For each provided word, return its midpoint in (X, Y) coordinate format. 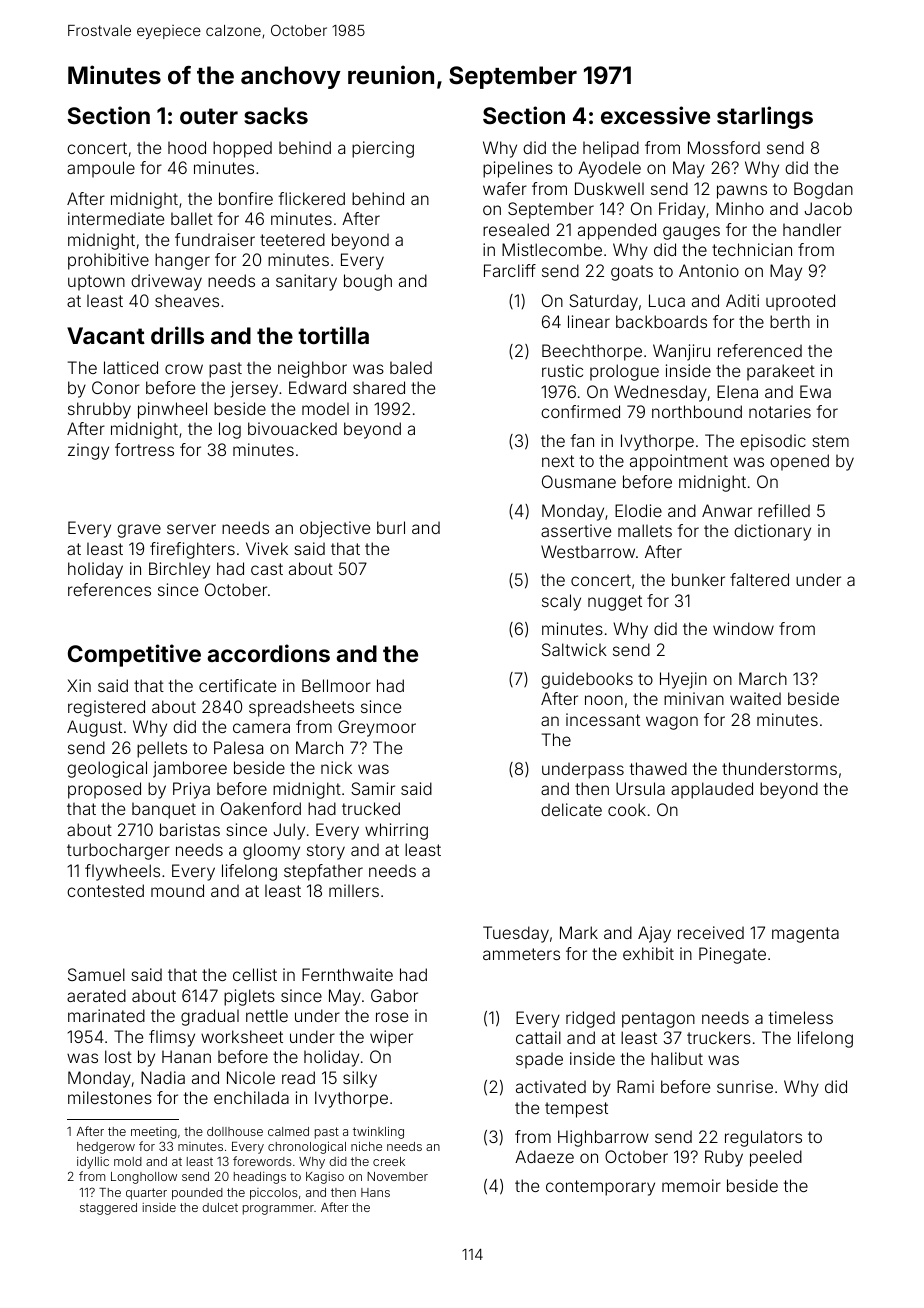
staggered (108, 1209)
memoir (691, 1185)
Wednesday (660, 393)
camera (261, 728)
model (325, 408)
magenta (805, 935)
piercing (383, 149)
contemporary (600, 1188)
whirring (396, 831)
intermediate (116, 218)
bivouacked (292, 428)
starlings (765, 117)
